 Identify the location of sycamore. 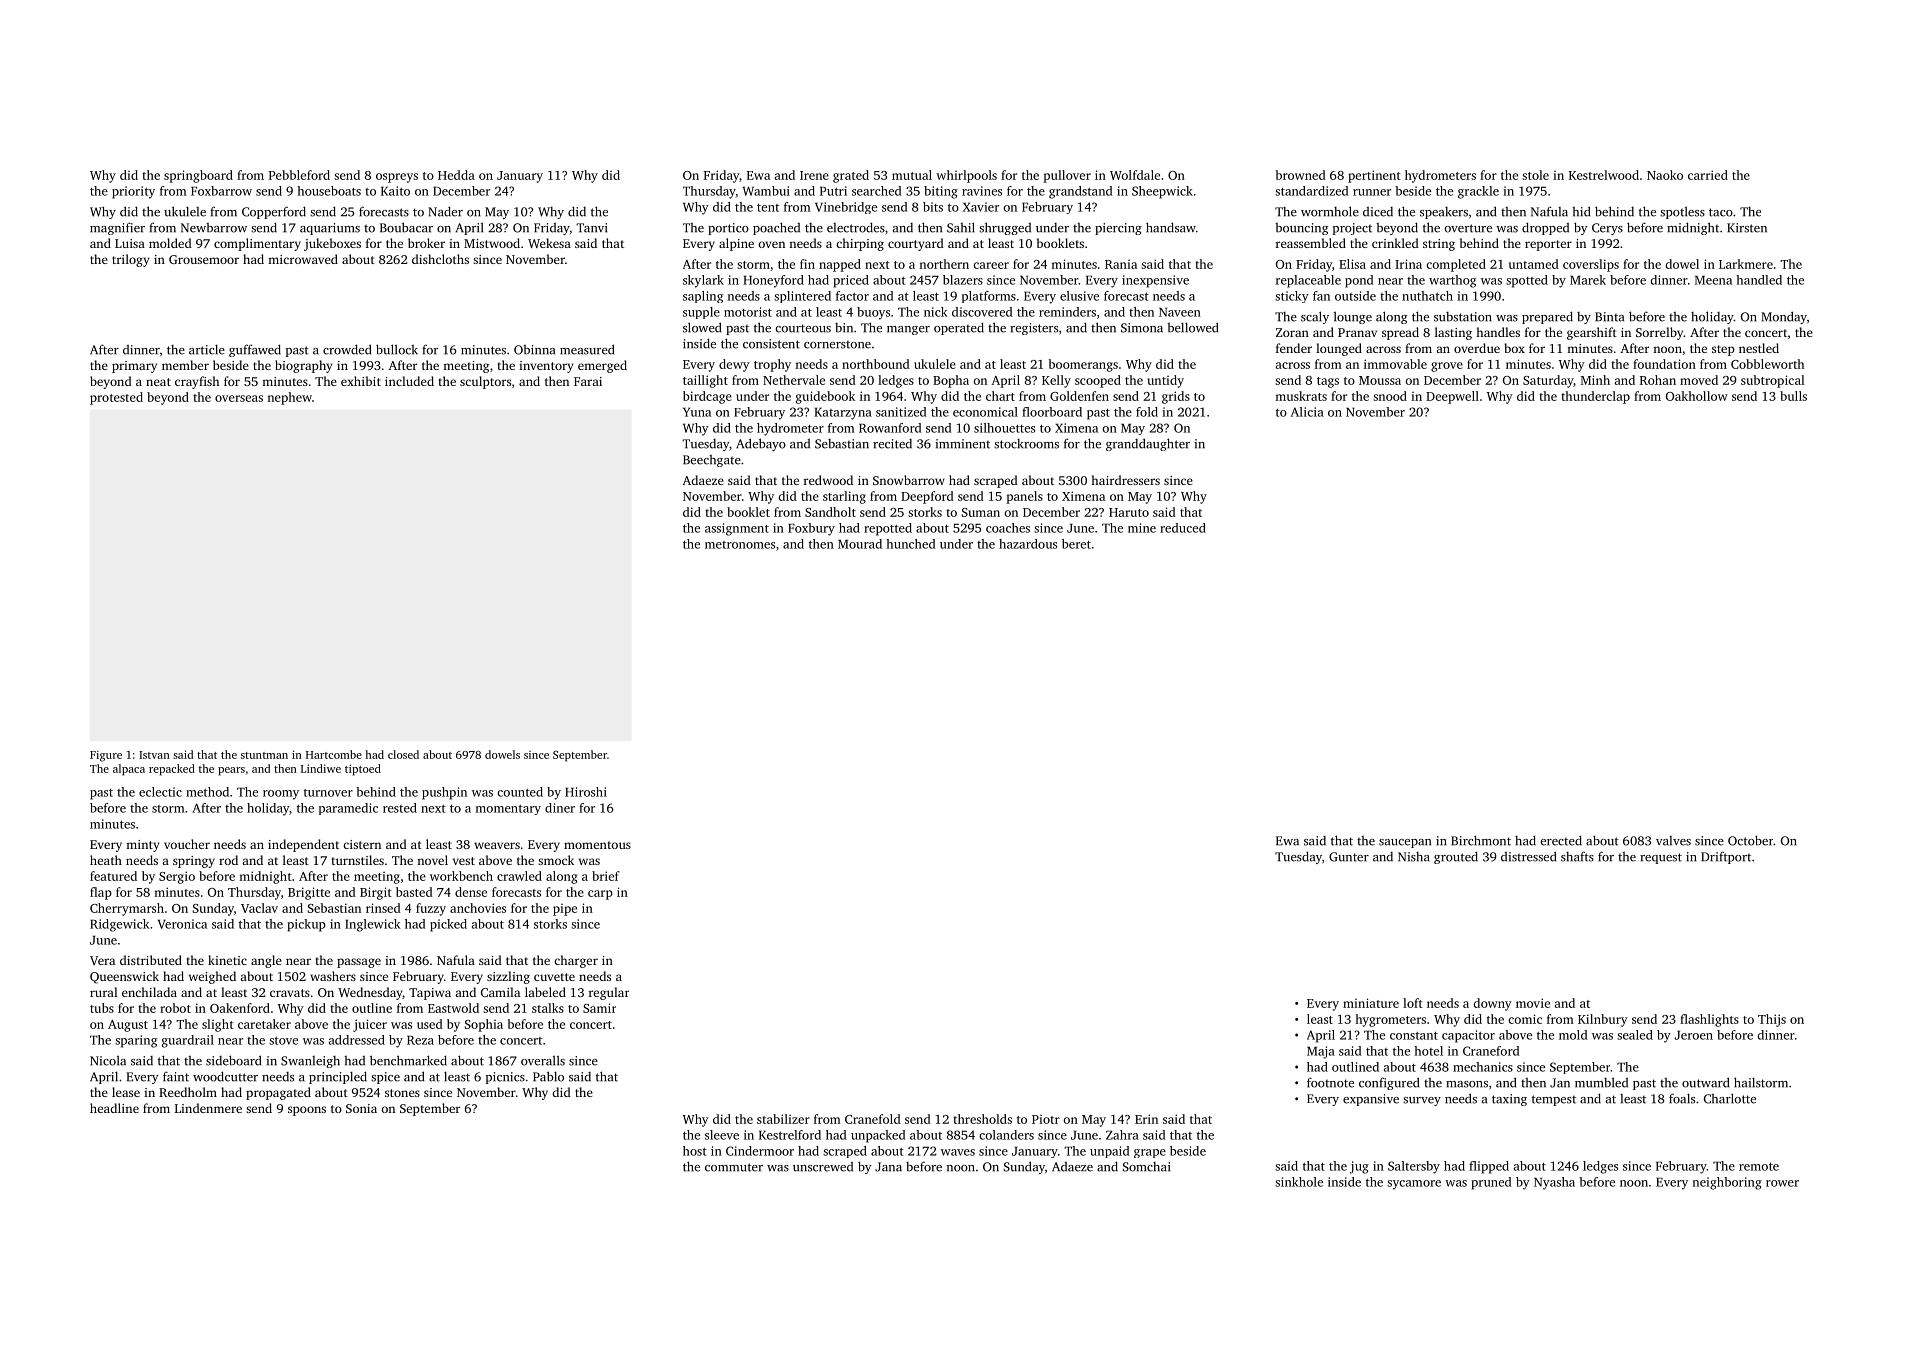
(1414, 1185).
